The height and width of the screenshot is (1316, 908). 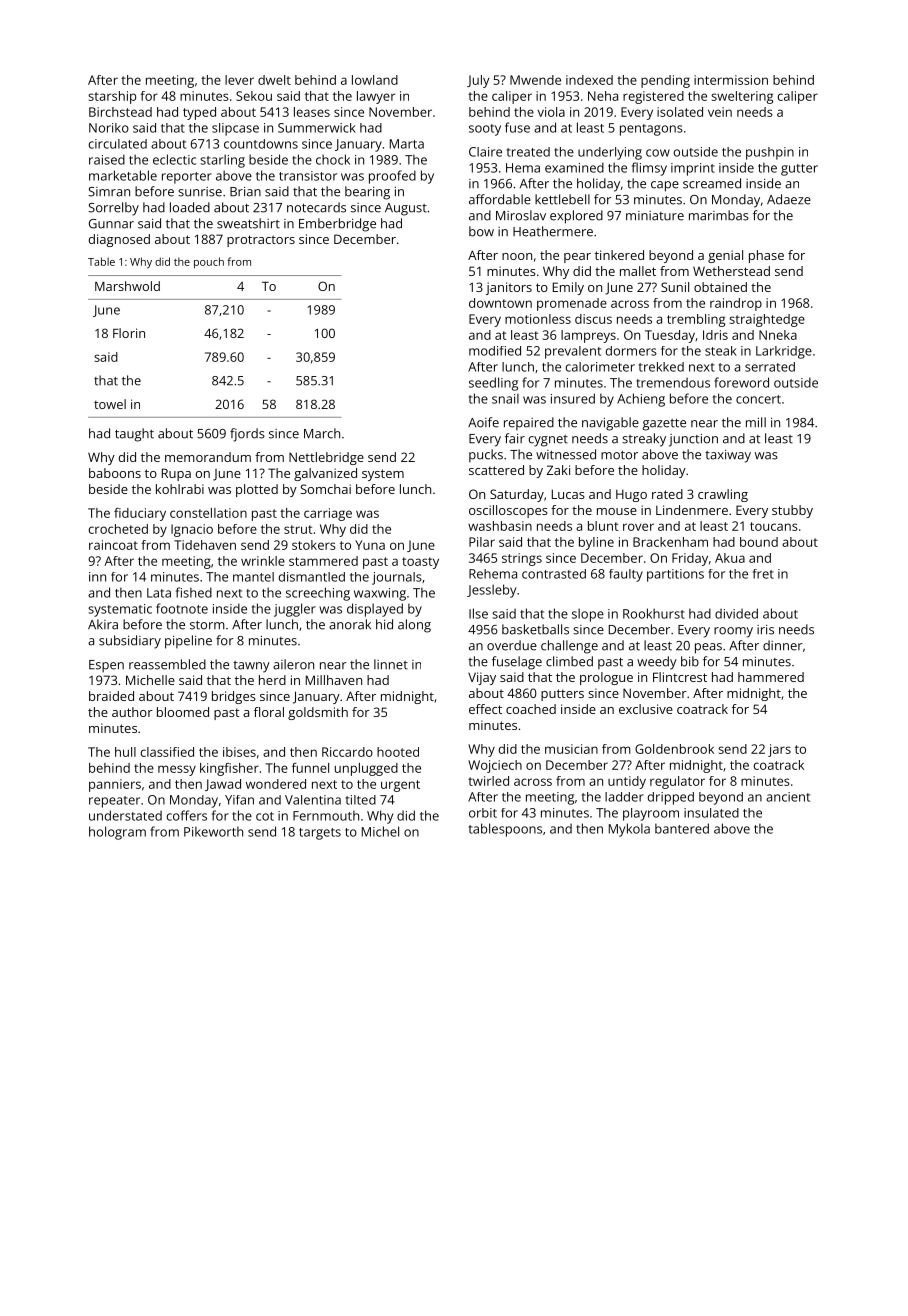 What do you see at coordinates (765, 630) in the screenshot?
I see `iris` at bounding box center [765, 630].
